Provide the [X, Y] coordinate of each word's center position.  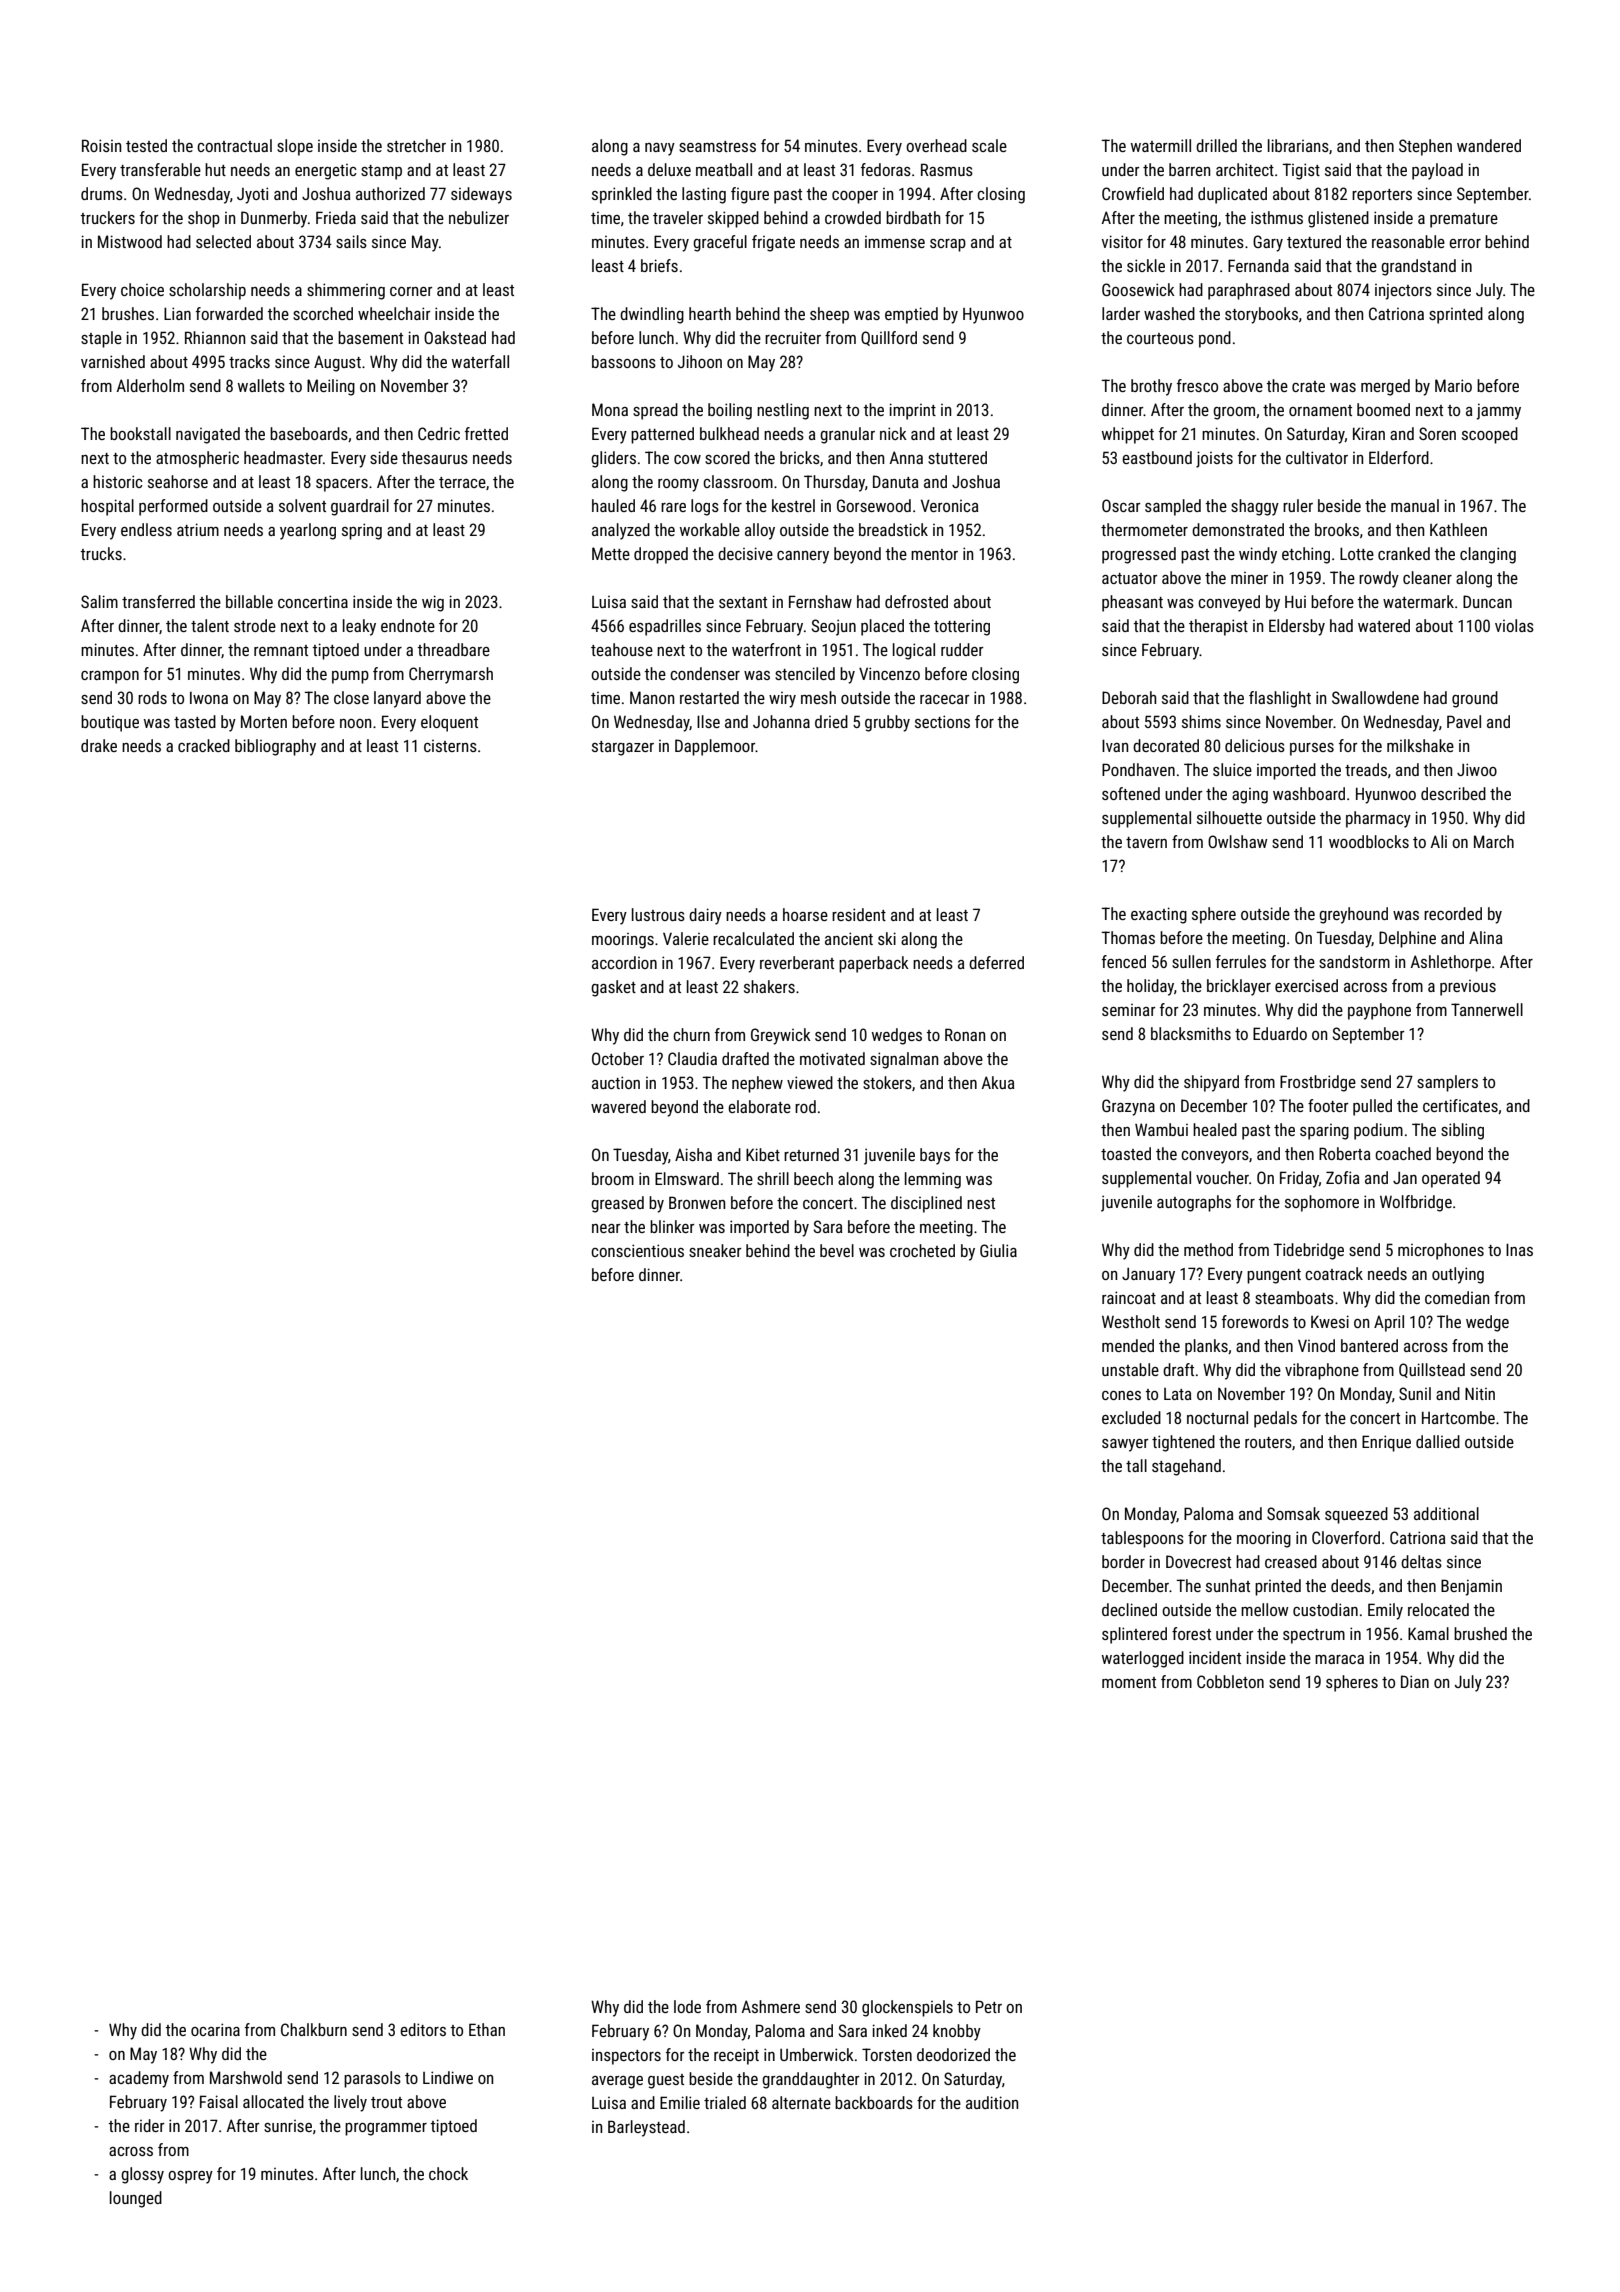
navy [660, 149]
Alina [1486, 937]
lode [687, 2006]
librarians [1298, 145]
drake [99, 745]
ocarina [215, 2029]
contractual [234, 145]
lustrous [658, 914]
